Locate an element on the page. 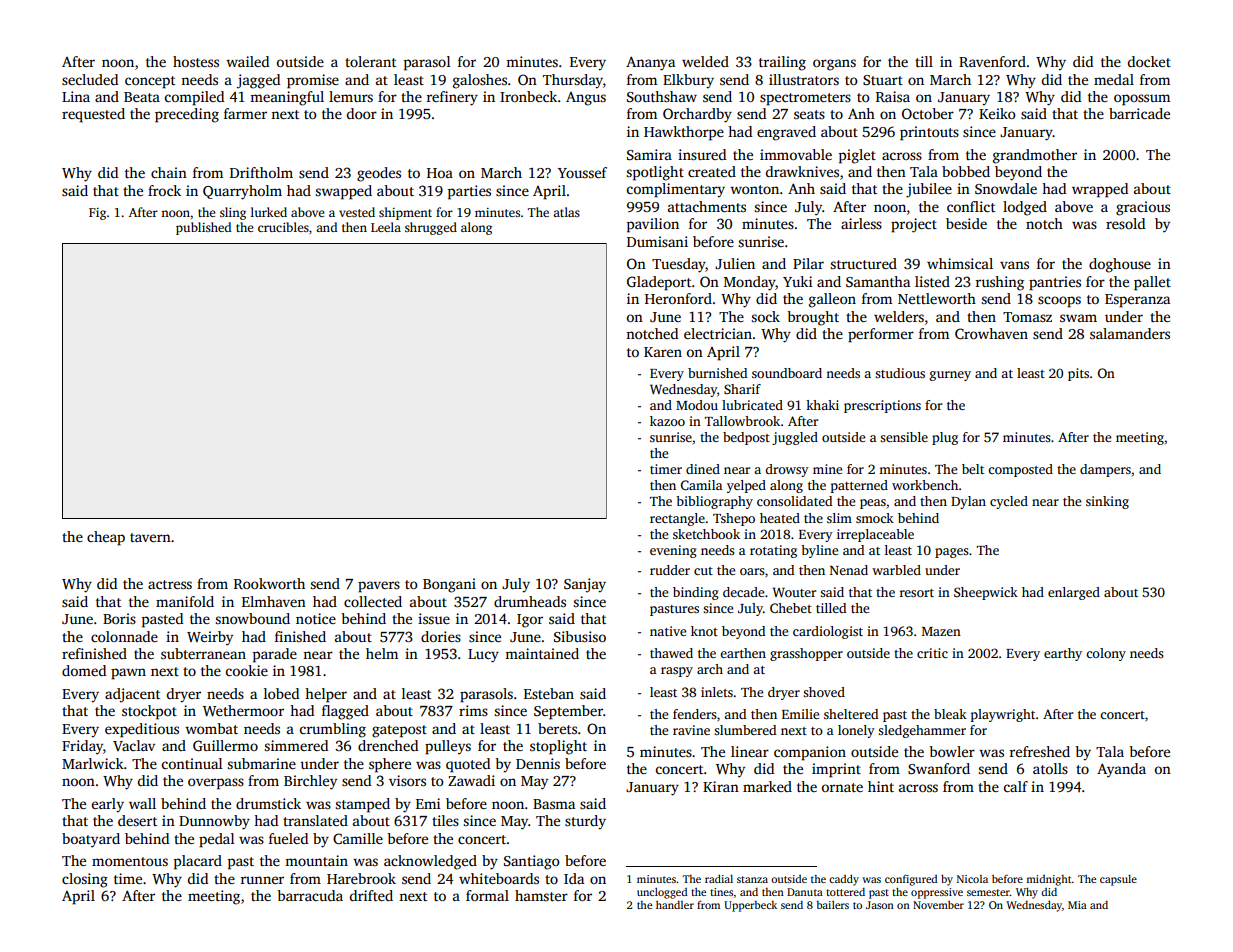 The image size is (1233, 952). cheap is located at coordinates (106, 538).
